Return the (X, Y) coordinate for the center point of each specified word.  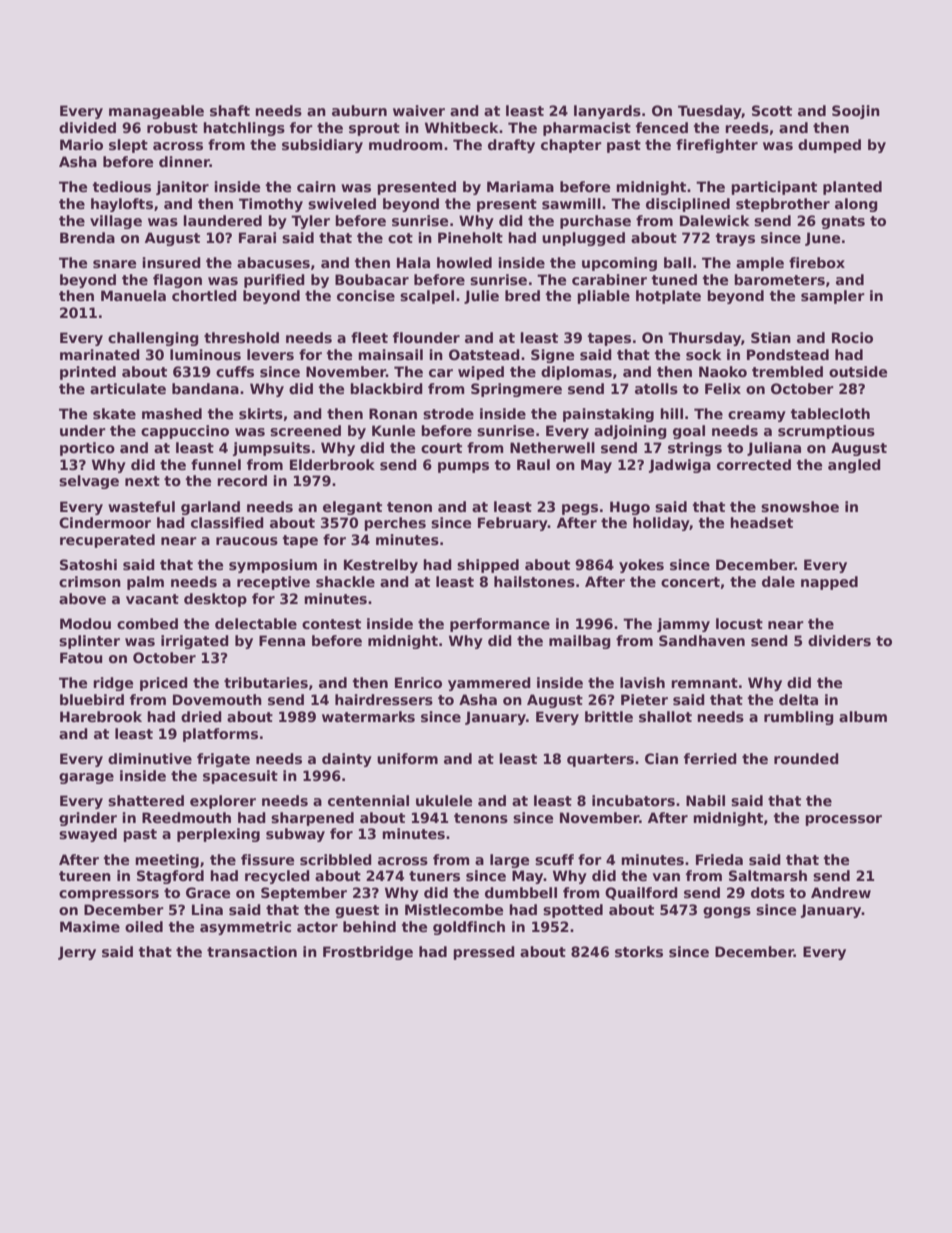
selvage (89, 482)
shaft (230, 110)
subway (295, 835)
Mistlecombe (454, 909)
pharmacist (587, 129)
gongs (727, 912)
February (513, 524)
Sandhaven (702, 640)
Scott (772, 110)
